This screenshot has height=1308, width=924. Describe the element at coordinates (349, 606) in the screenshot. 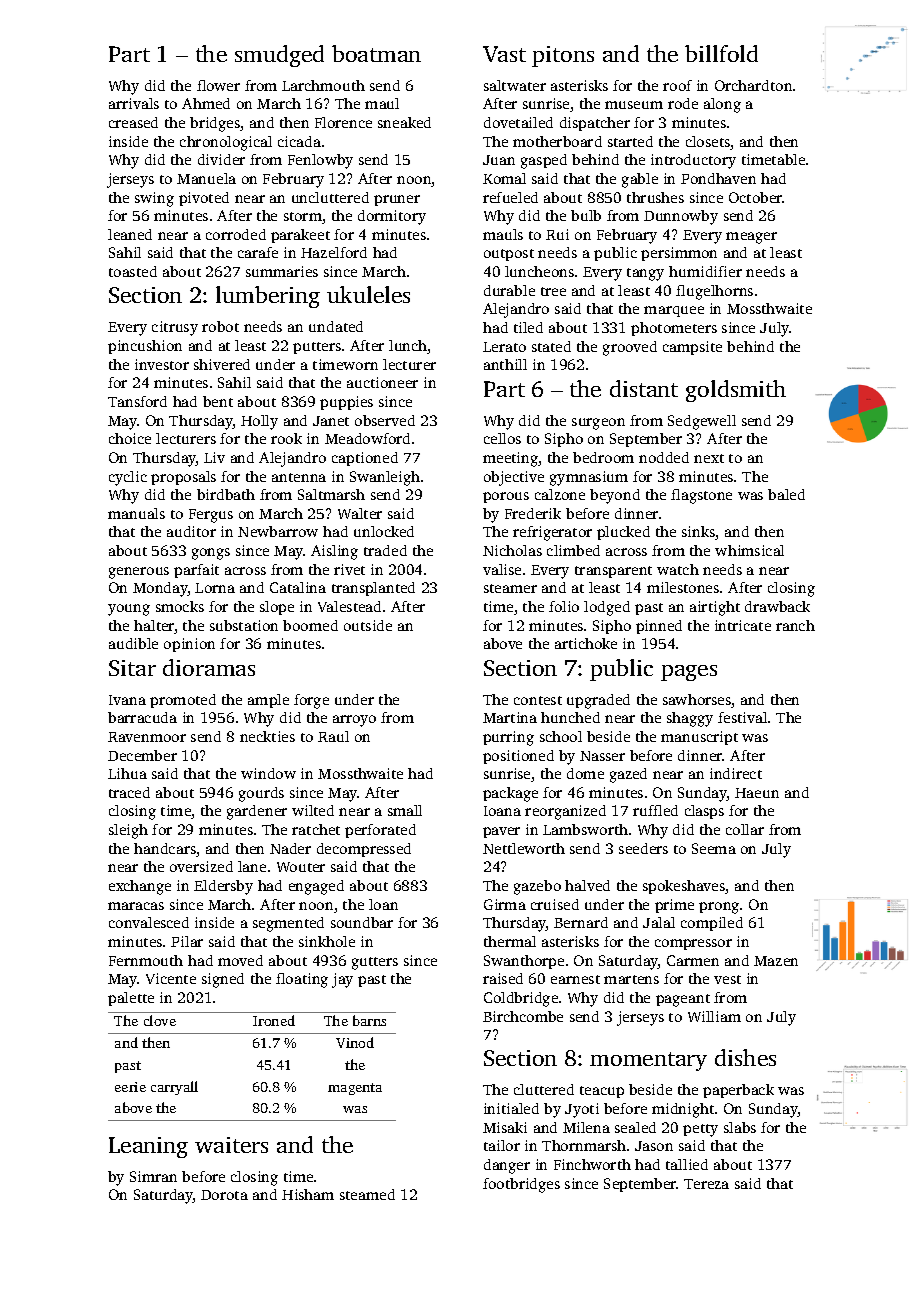

I see `Valestead` at that location.
